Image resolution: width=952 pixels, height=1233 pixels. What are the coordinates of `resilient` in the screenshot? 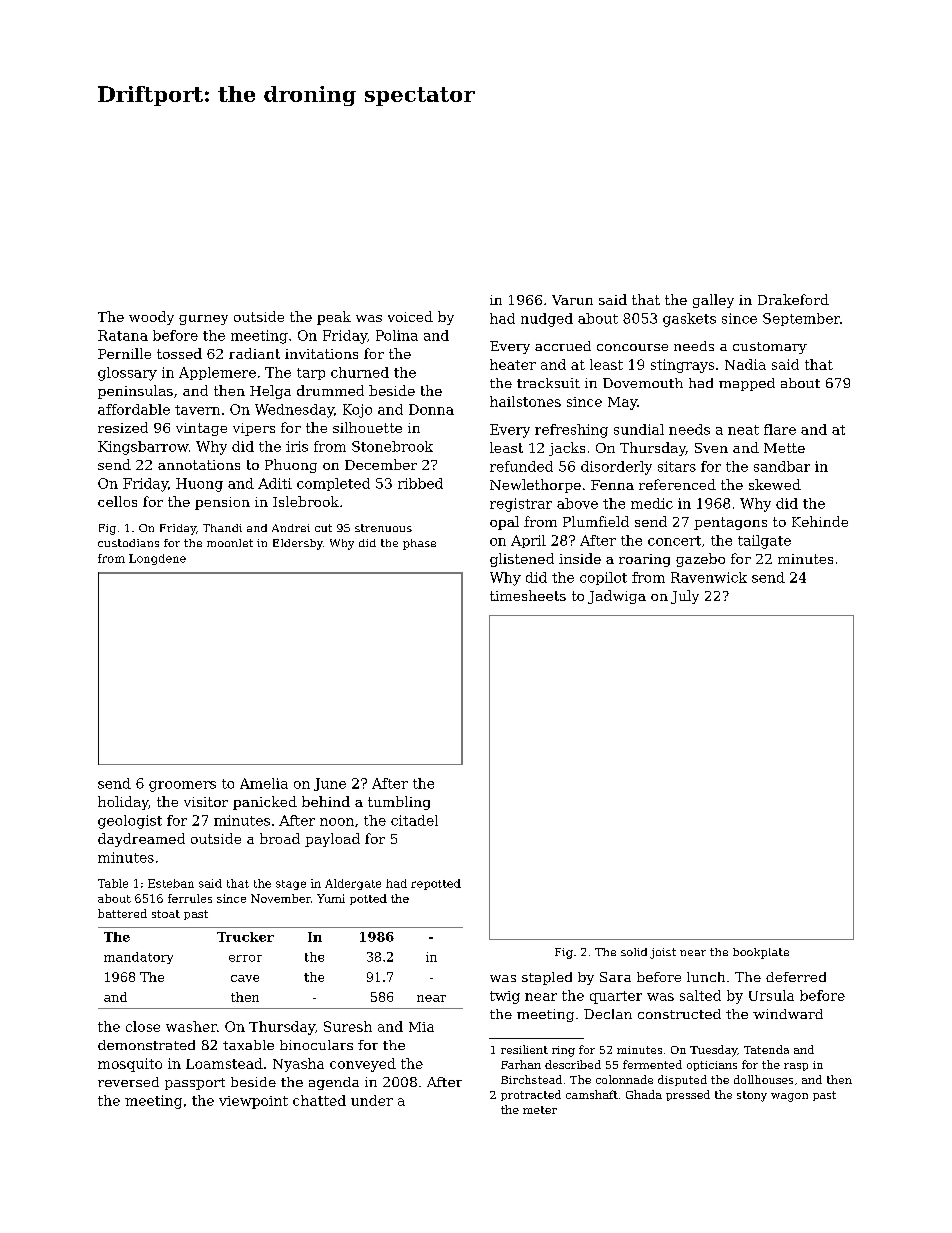 It's located at (524, 1049).
